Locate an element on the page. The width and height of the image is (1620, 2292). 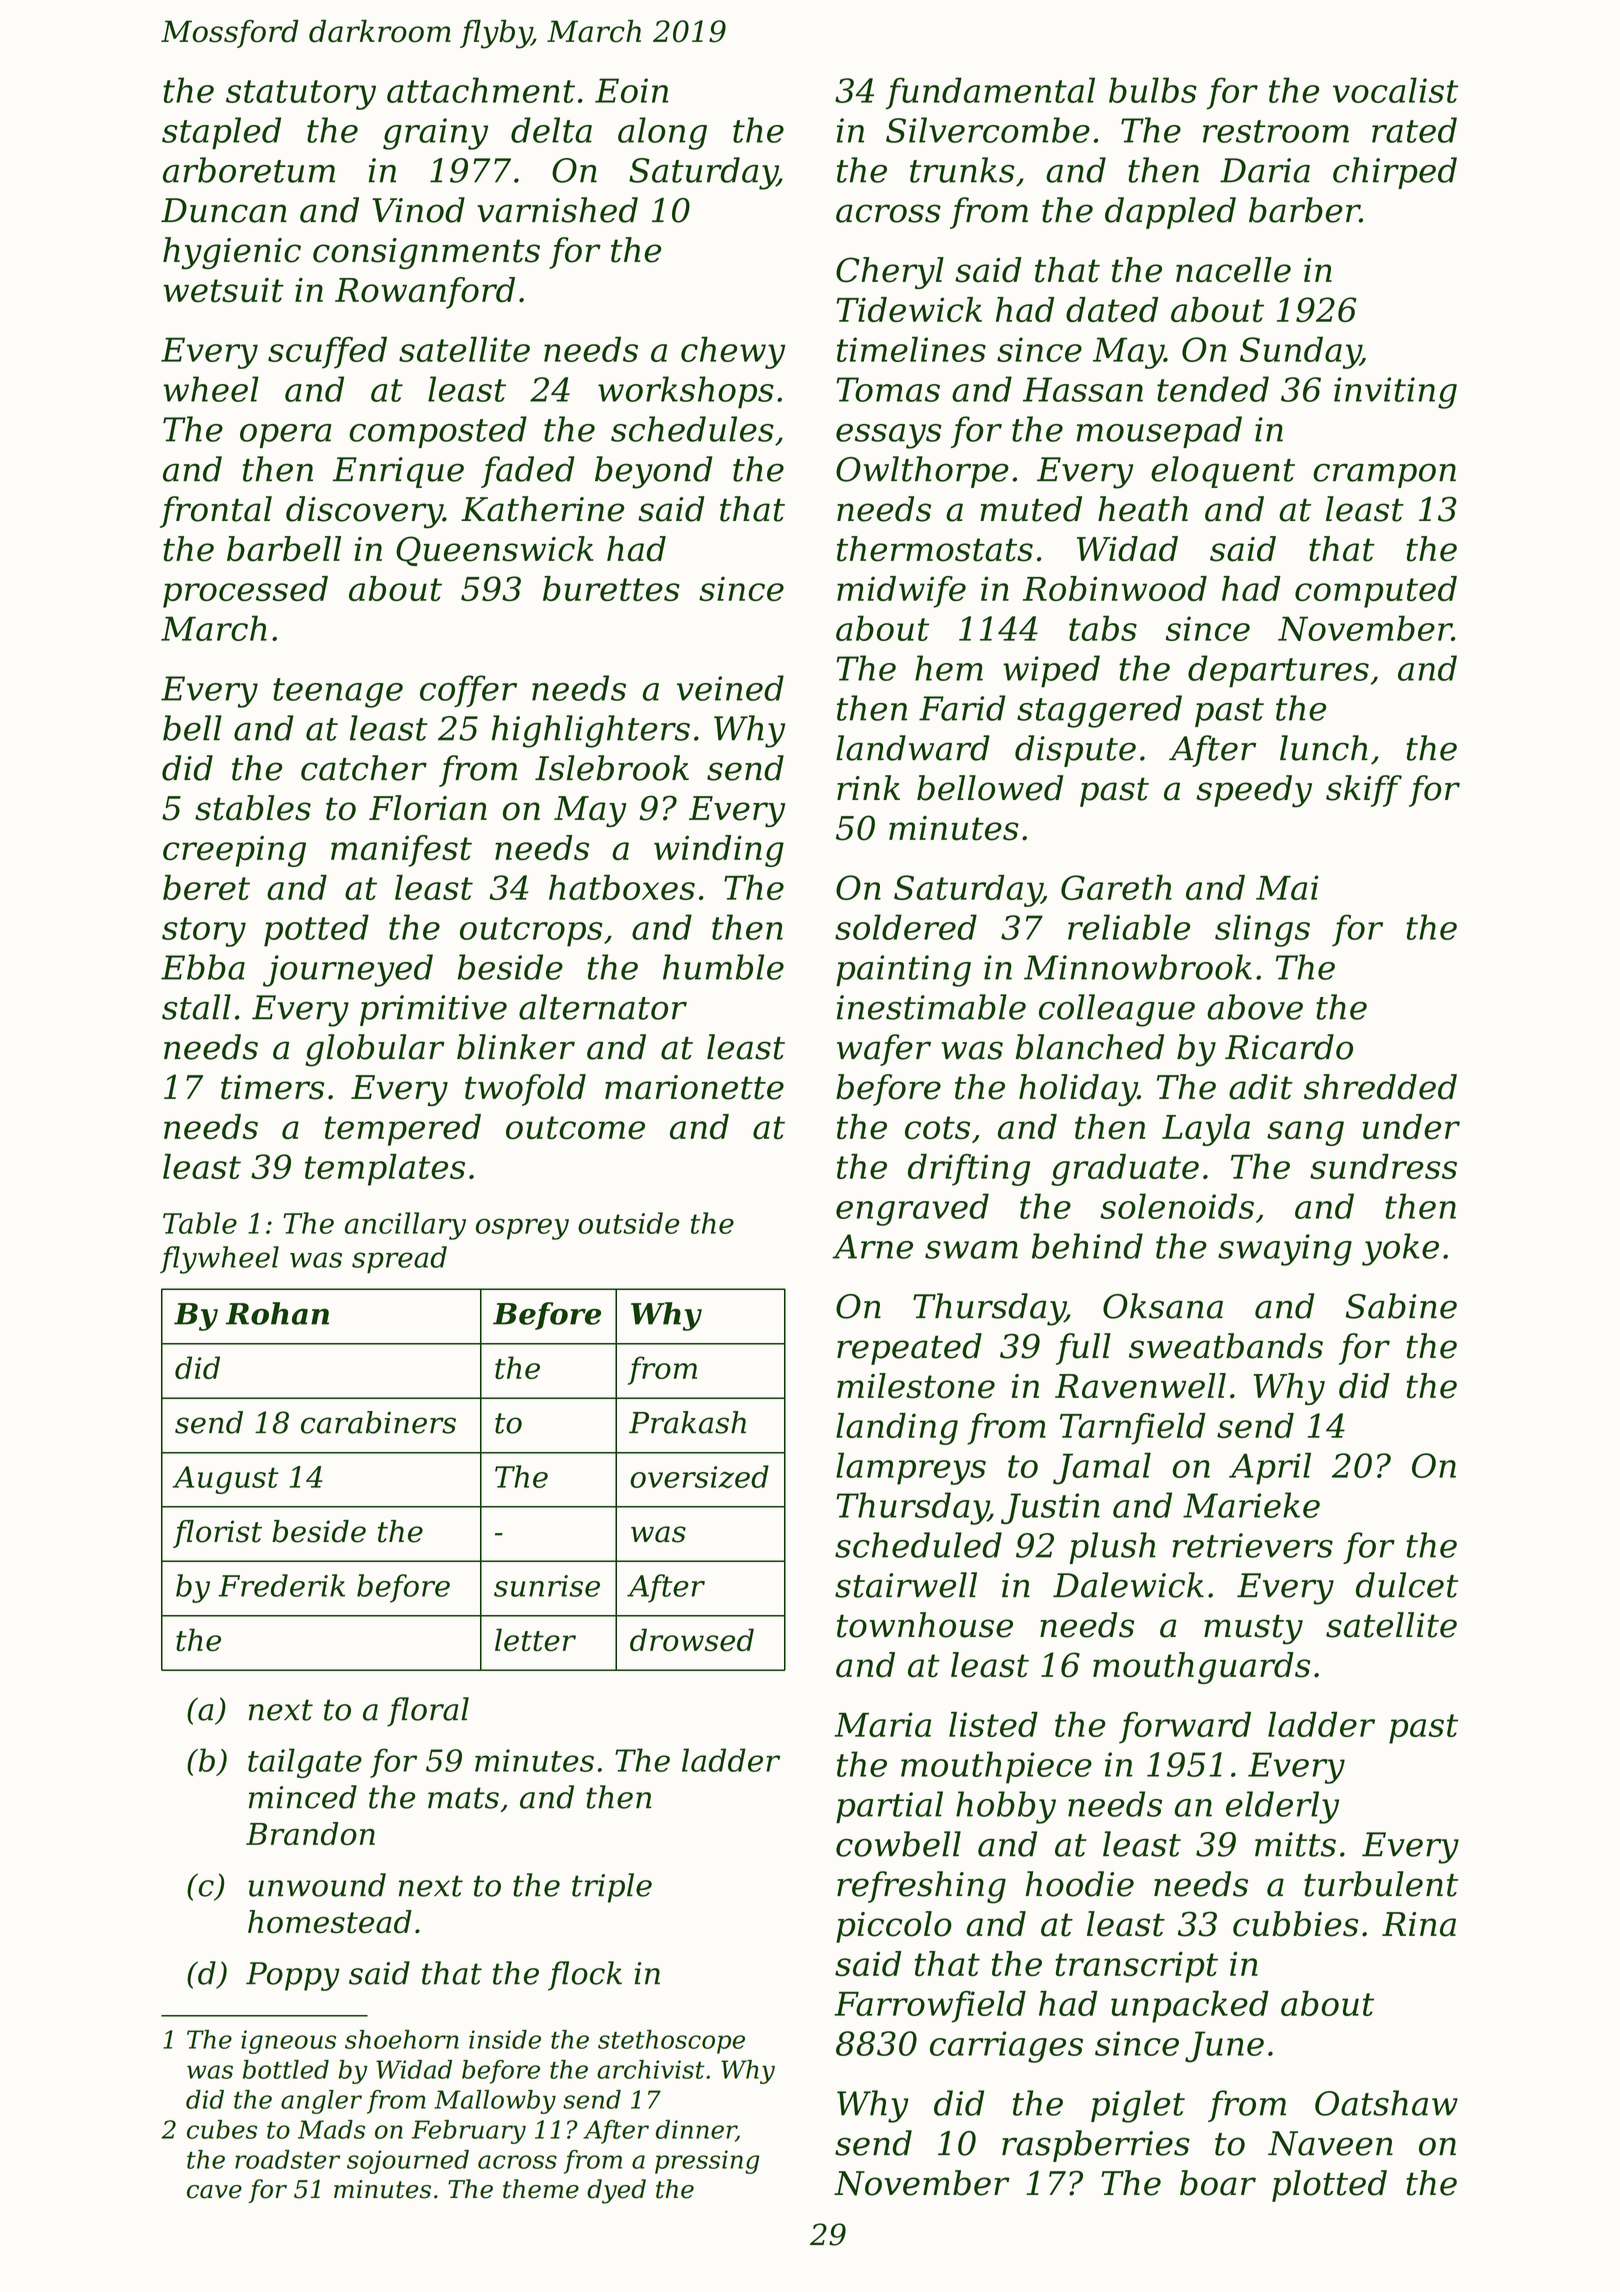
bulbs is located at coordinates (1153, 90).
